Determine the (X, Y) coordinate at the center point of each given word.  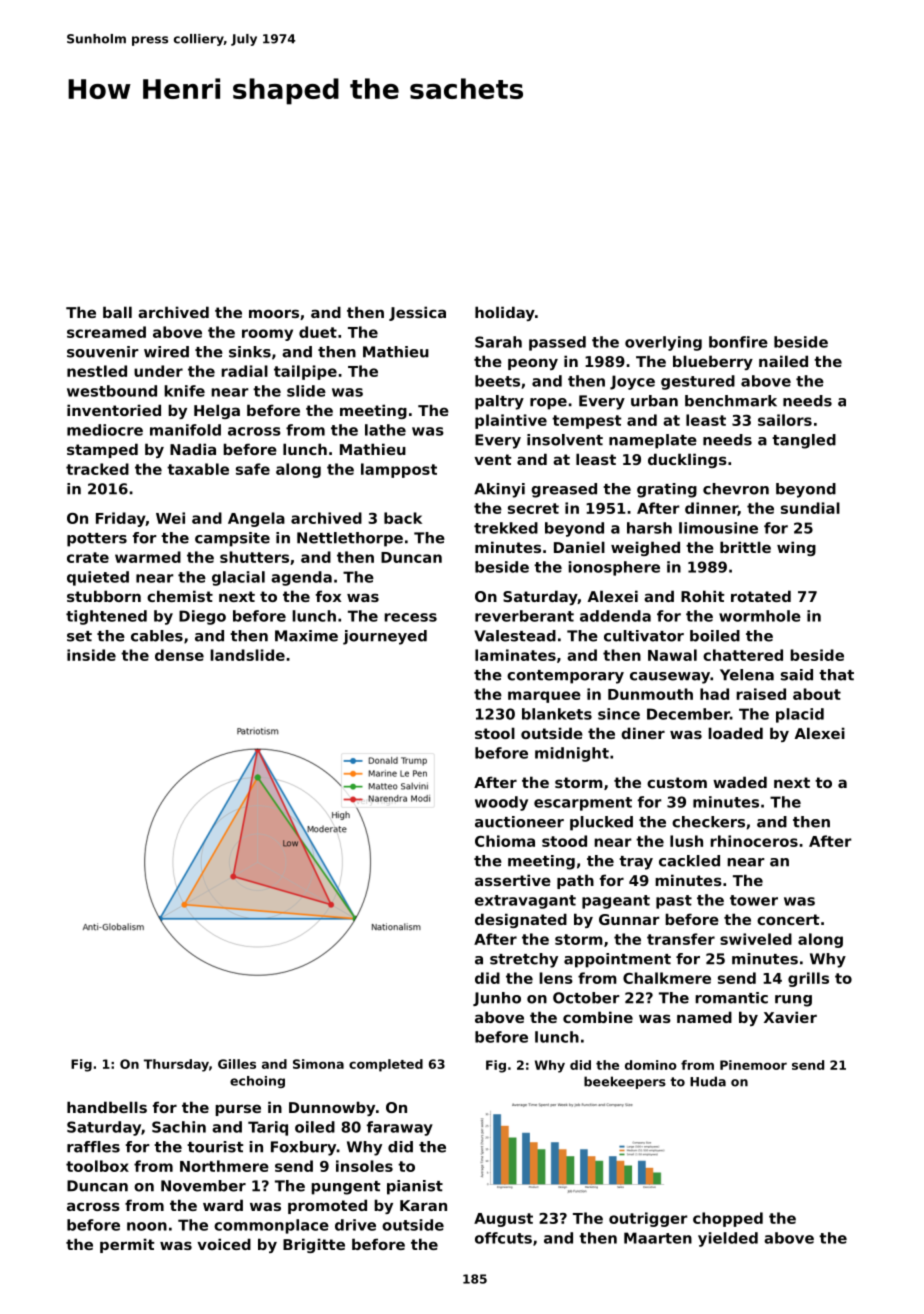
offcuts (503, 1238)
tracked (97, 469)
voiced (224, 1244)
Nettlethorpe (350, 539)
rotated (761, 596)
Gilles (237, 1064)
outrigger (648, 1219)
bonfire (738, 342)
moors (274, 313)
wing (796, 548)
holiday (505, 313)
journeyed (385, 637)
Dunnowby (332, 1108)
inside (91, 655)
